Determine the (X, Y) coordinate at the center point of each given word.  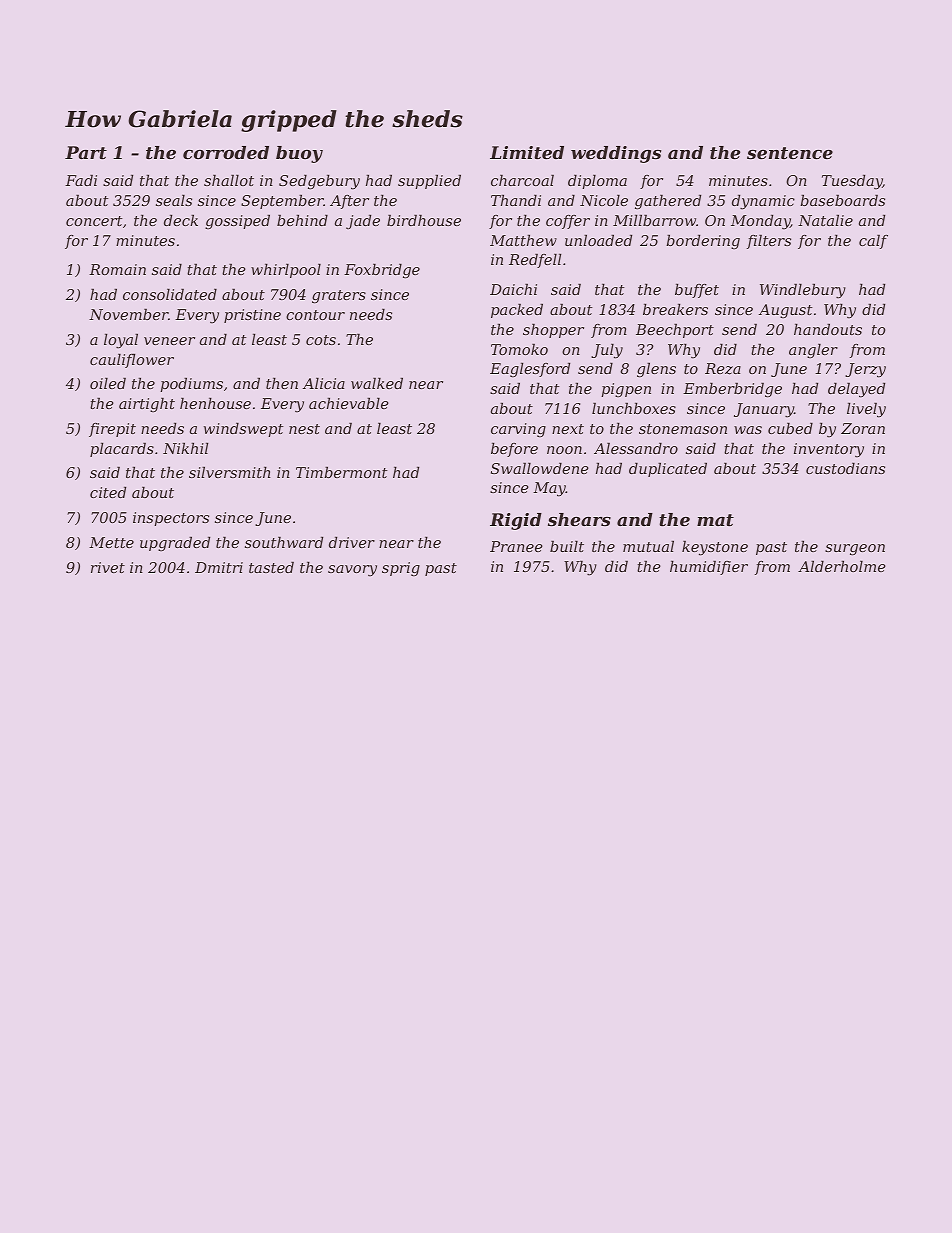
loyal (121, 341)
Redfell (535, 261)
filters (769, 242)
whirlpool (286, 271)
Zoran (863, 428)
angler (813, 351)
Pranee (516, 546)
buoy (299, 154)
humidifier (709, 568)
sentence (790, 153)
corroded (226, 152)
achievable (349, 403)
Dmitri (219, 567)
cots (321, 340)
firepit (112, 430)
